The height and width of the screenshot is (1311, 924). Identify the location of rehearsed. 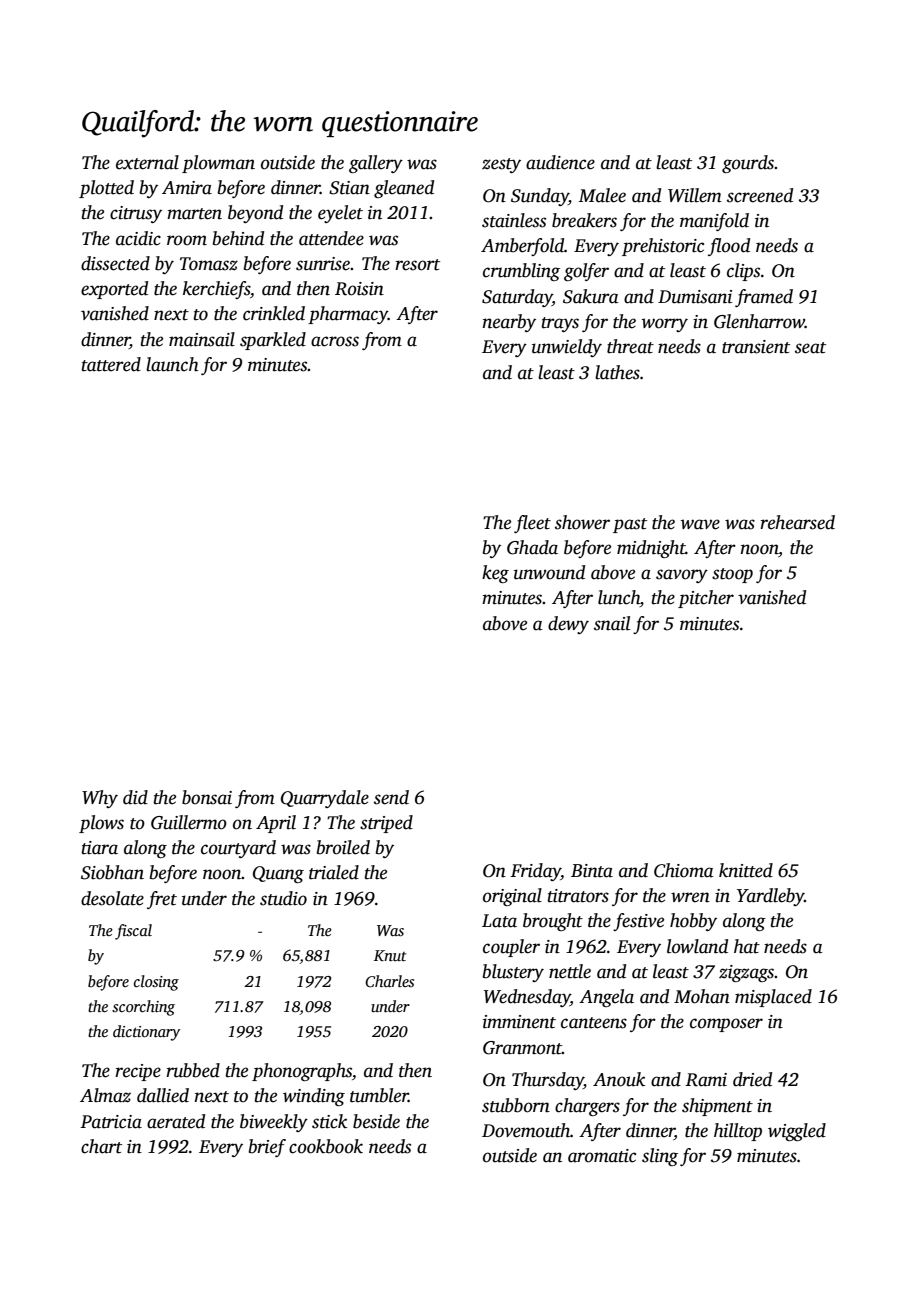
(797, 522).
